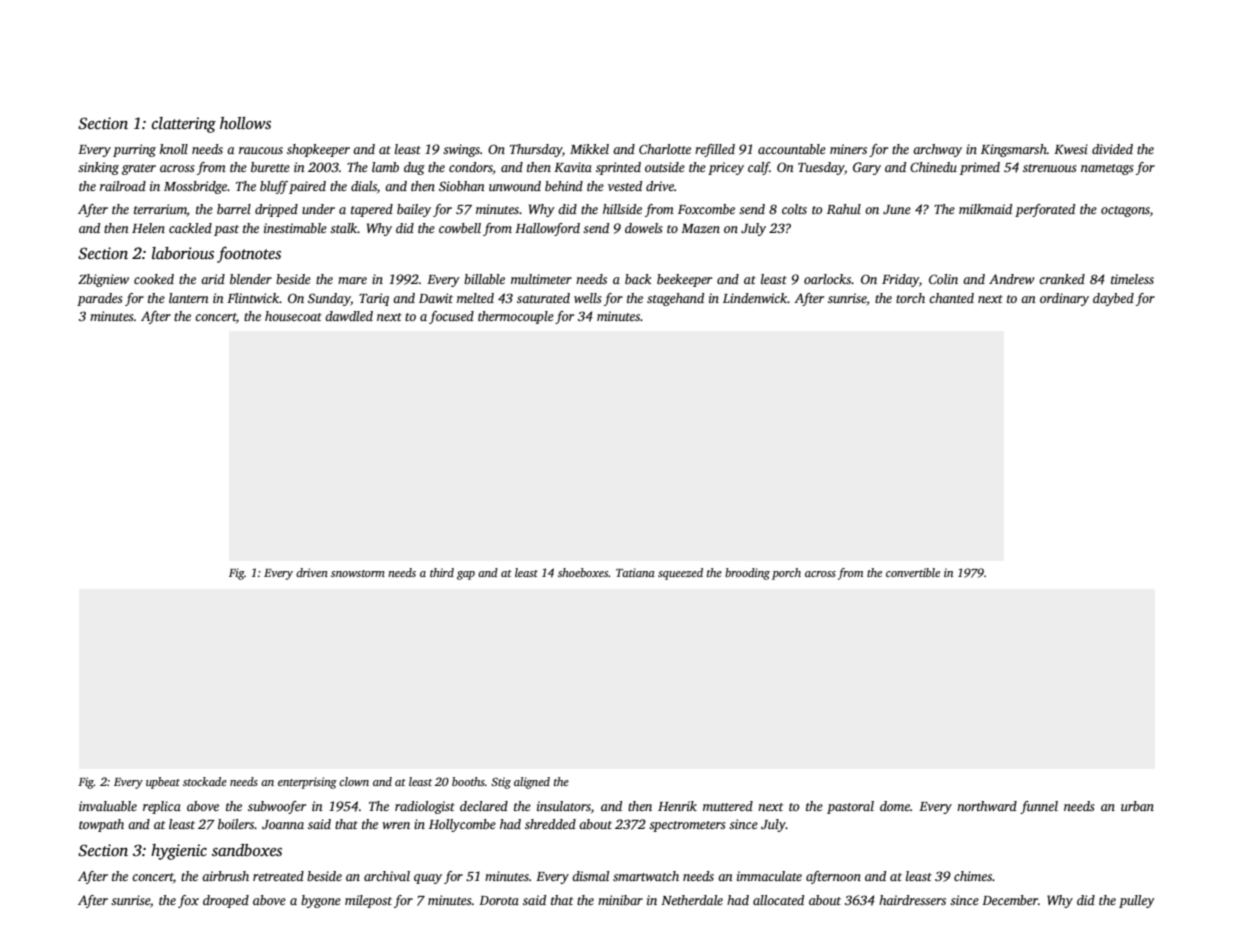 This screenshot has height=952, width=1233. I want to click on Rahul, so click(844, 209).
